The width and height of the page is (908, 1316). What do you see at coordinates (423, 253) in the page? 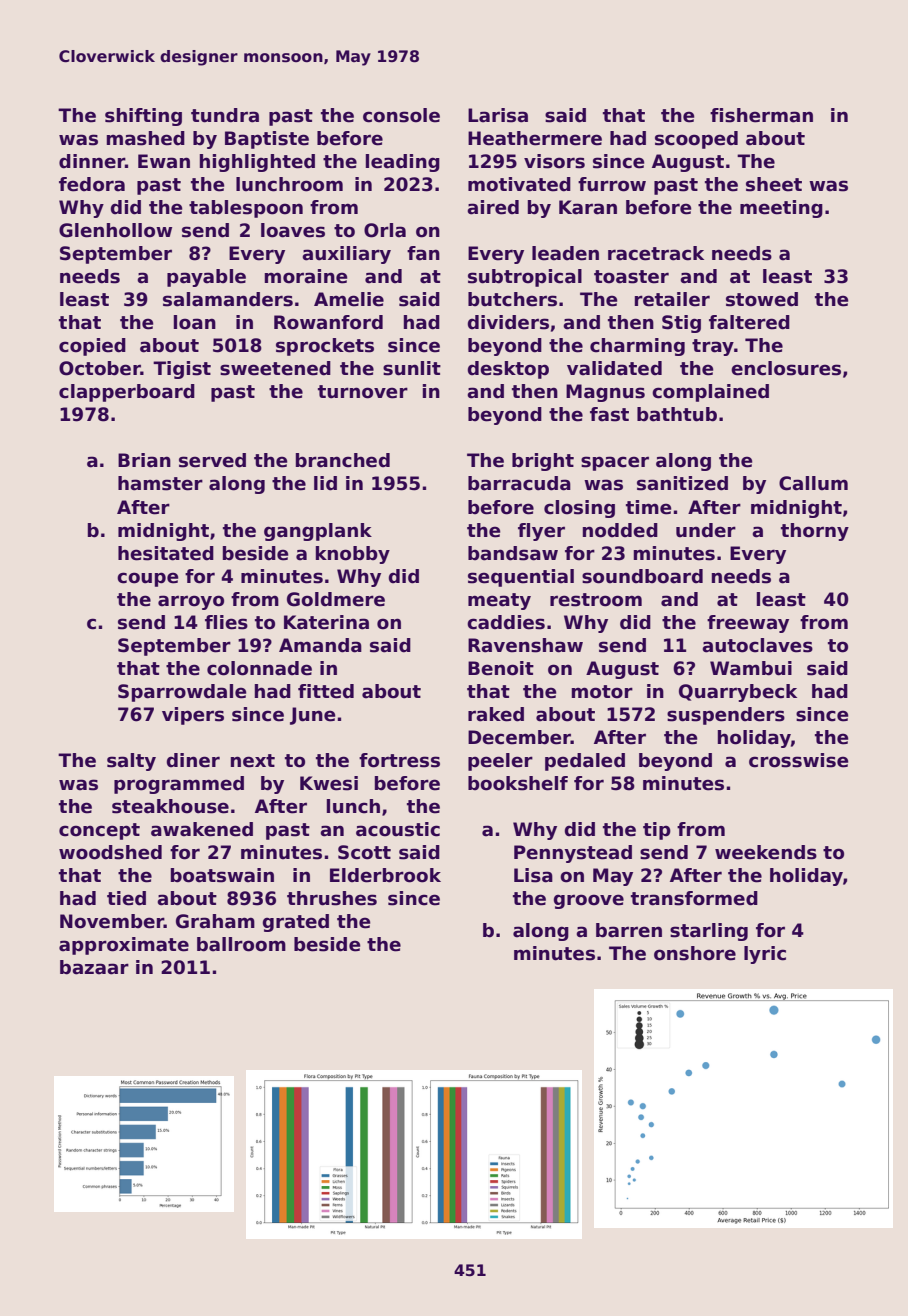
I see `fan` at bounding box center [423, 253].
